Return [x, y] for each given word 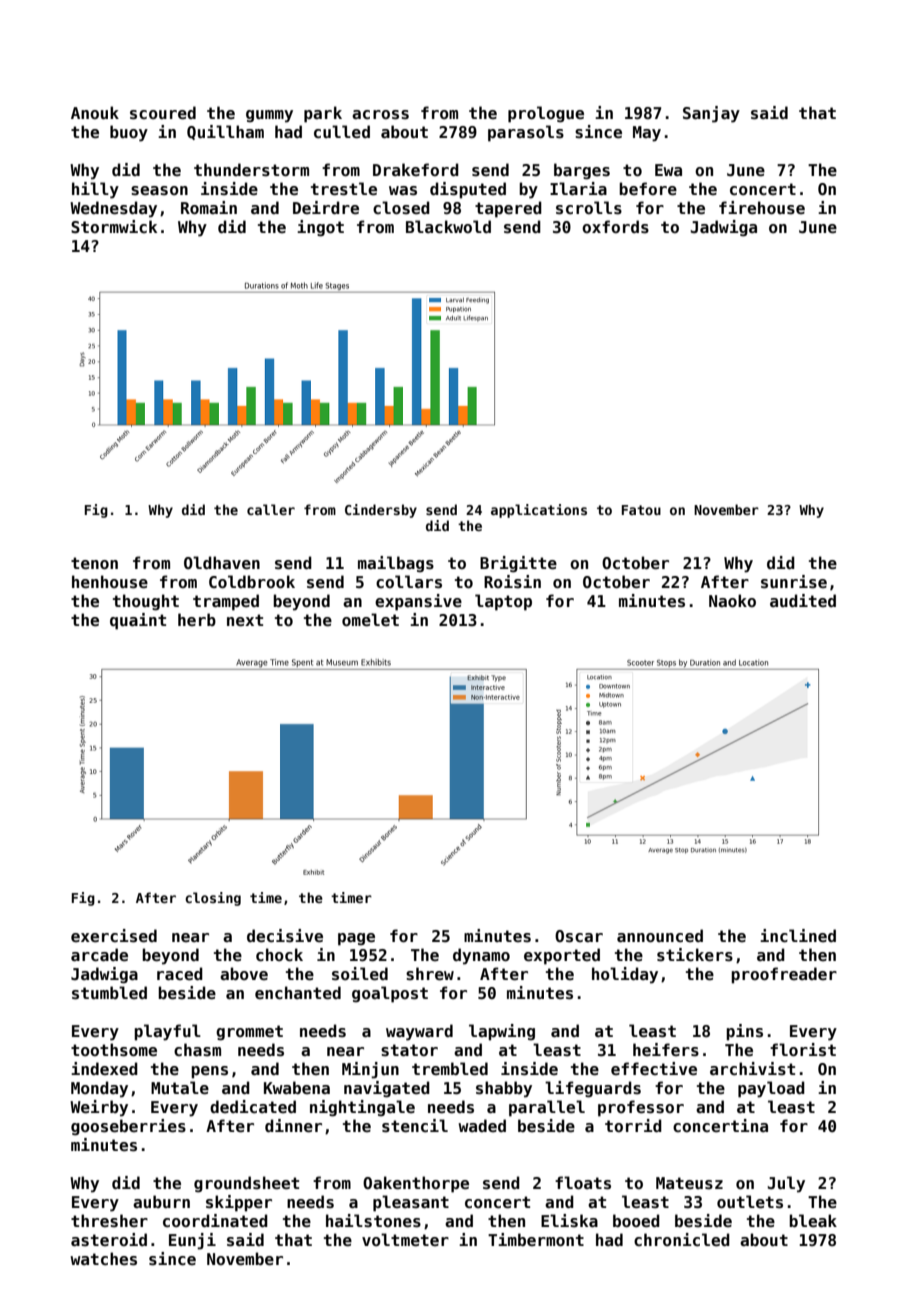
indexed [104, 1069]
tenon [94, 563]
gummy [269, 116]
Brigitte [518, 564]
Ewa [668, 170]
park [323, 114]
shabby [504, 1089]
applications [539, 511]
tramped [226, 602]
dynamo [481, 956]
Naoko [732, 600]
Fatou [641, 510]
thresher [109, 1221]
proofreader [784, 975]
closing [213, 899]
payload [771, 1089]
